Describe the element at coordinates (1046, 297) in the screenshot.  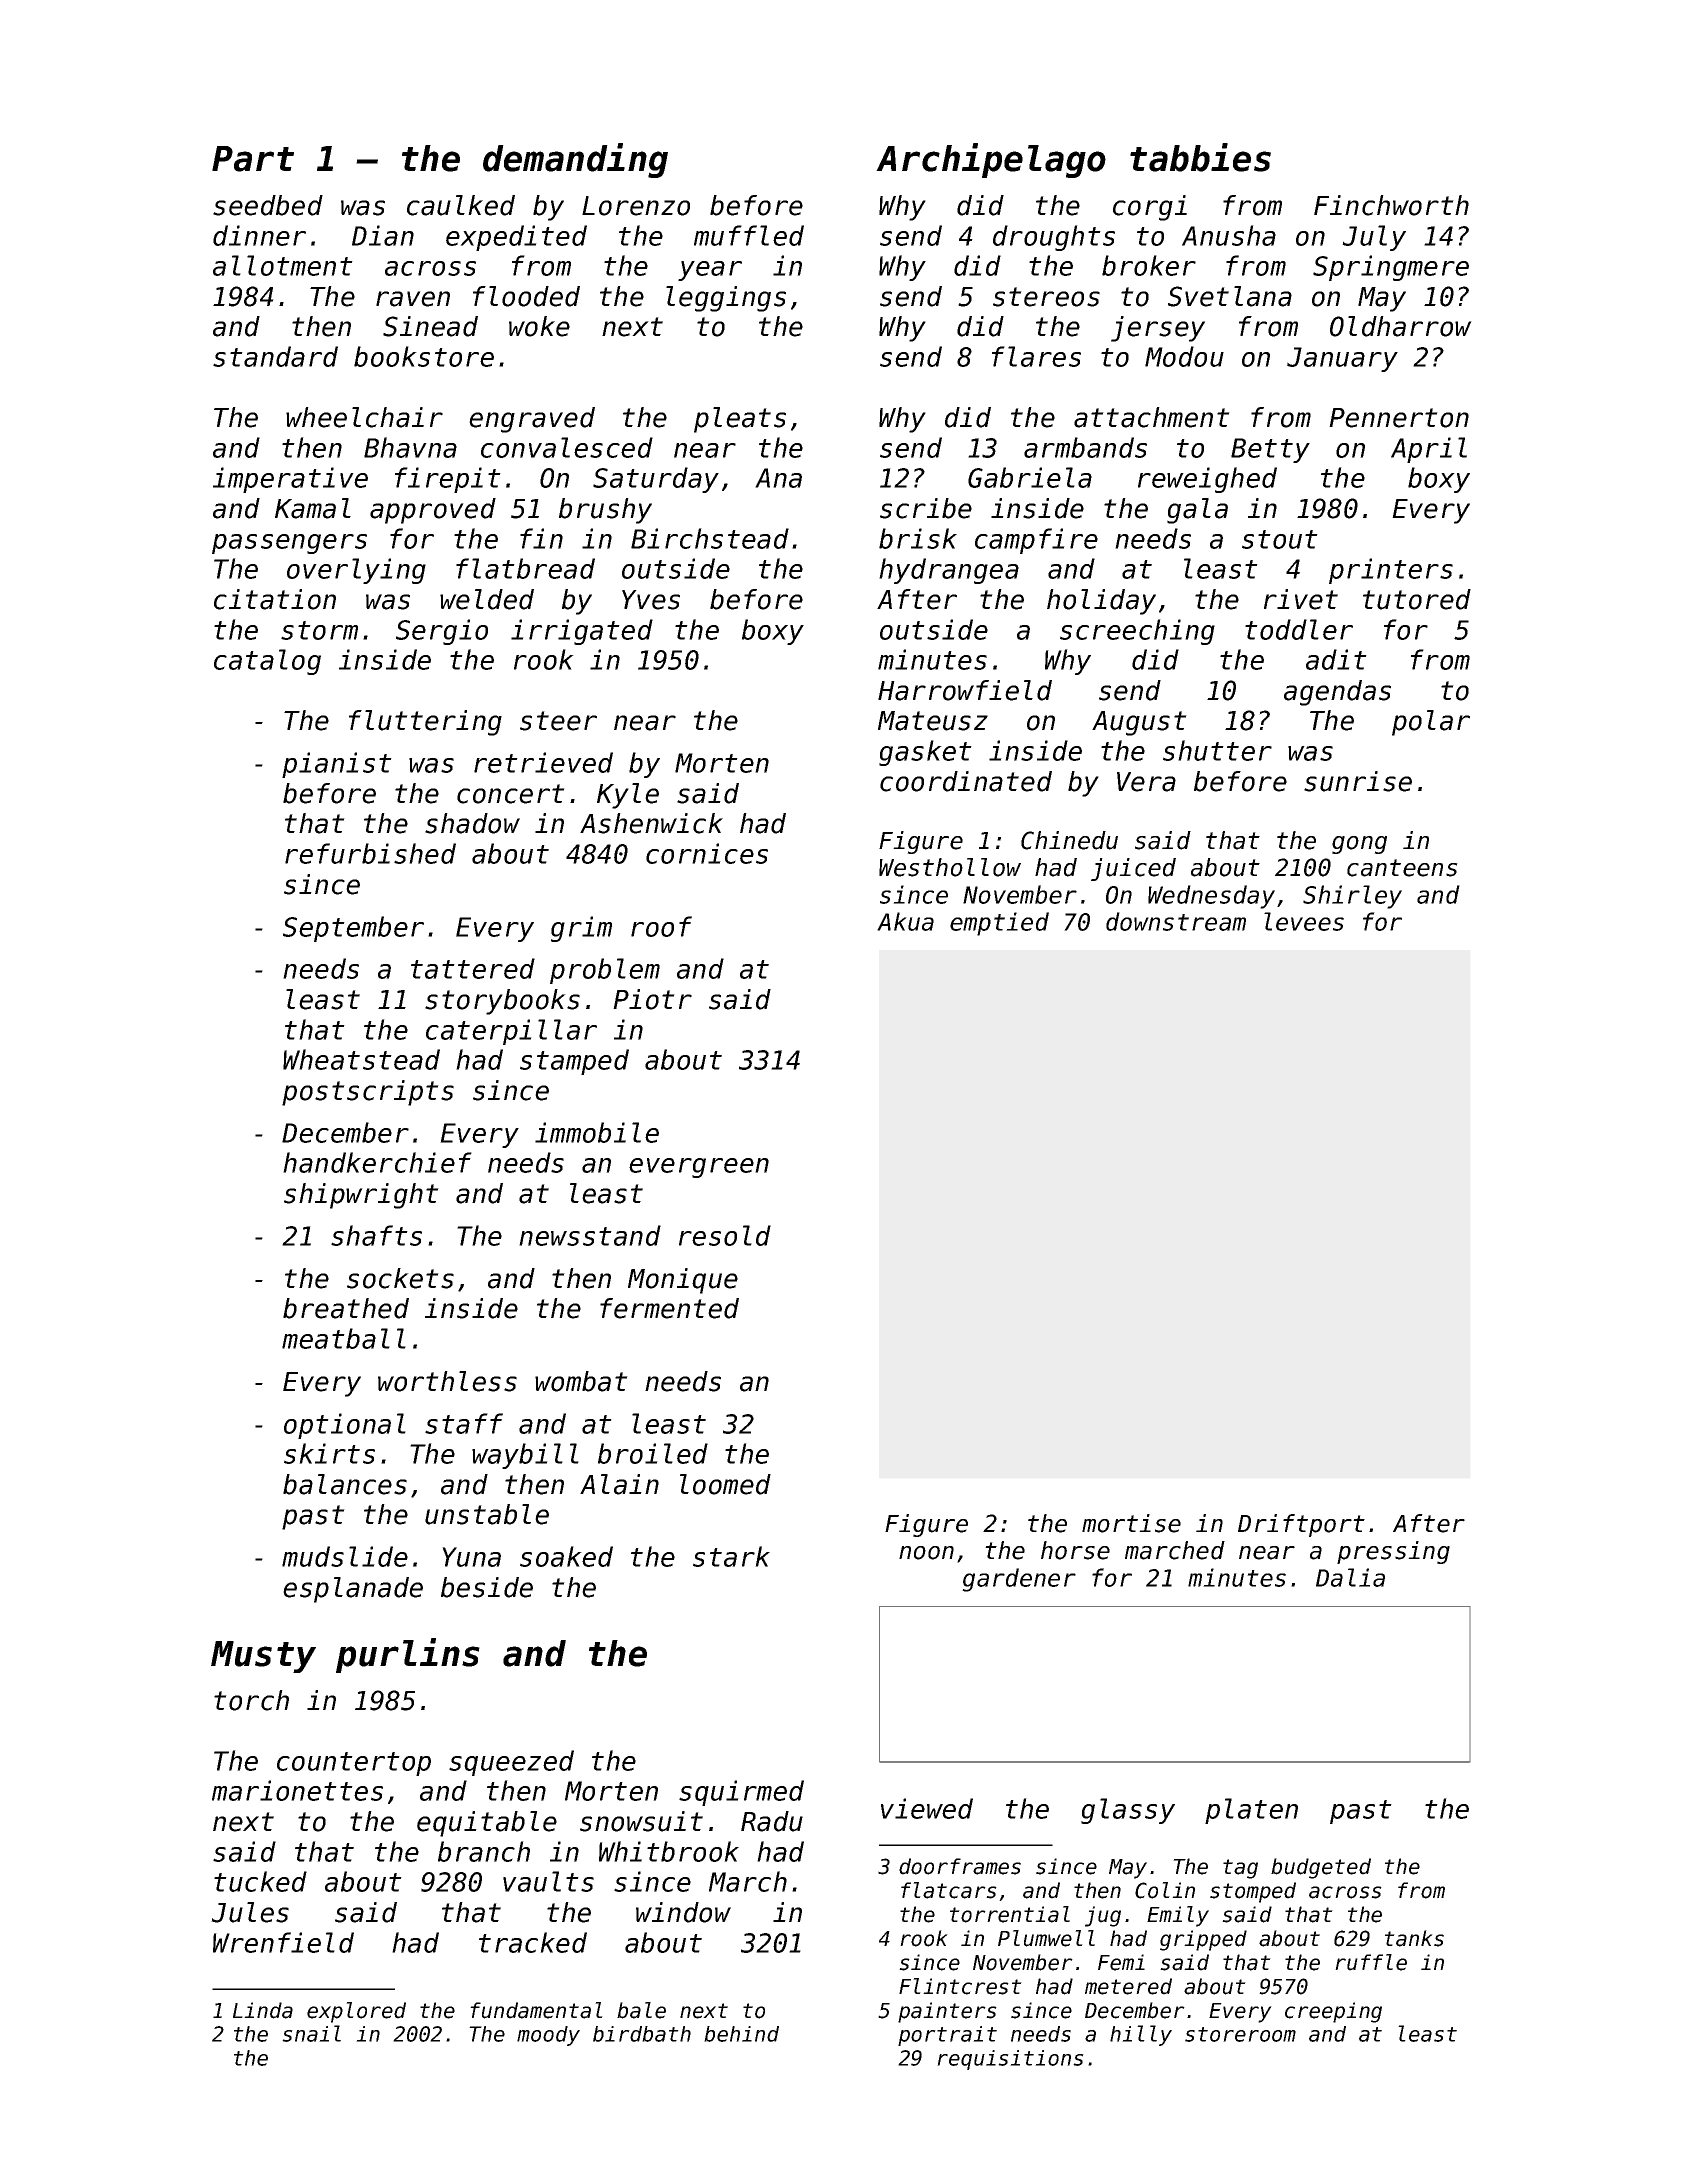
I see `stereos` at that location.
